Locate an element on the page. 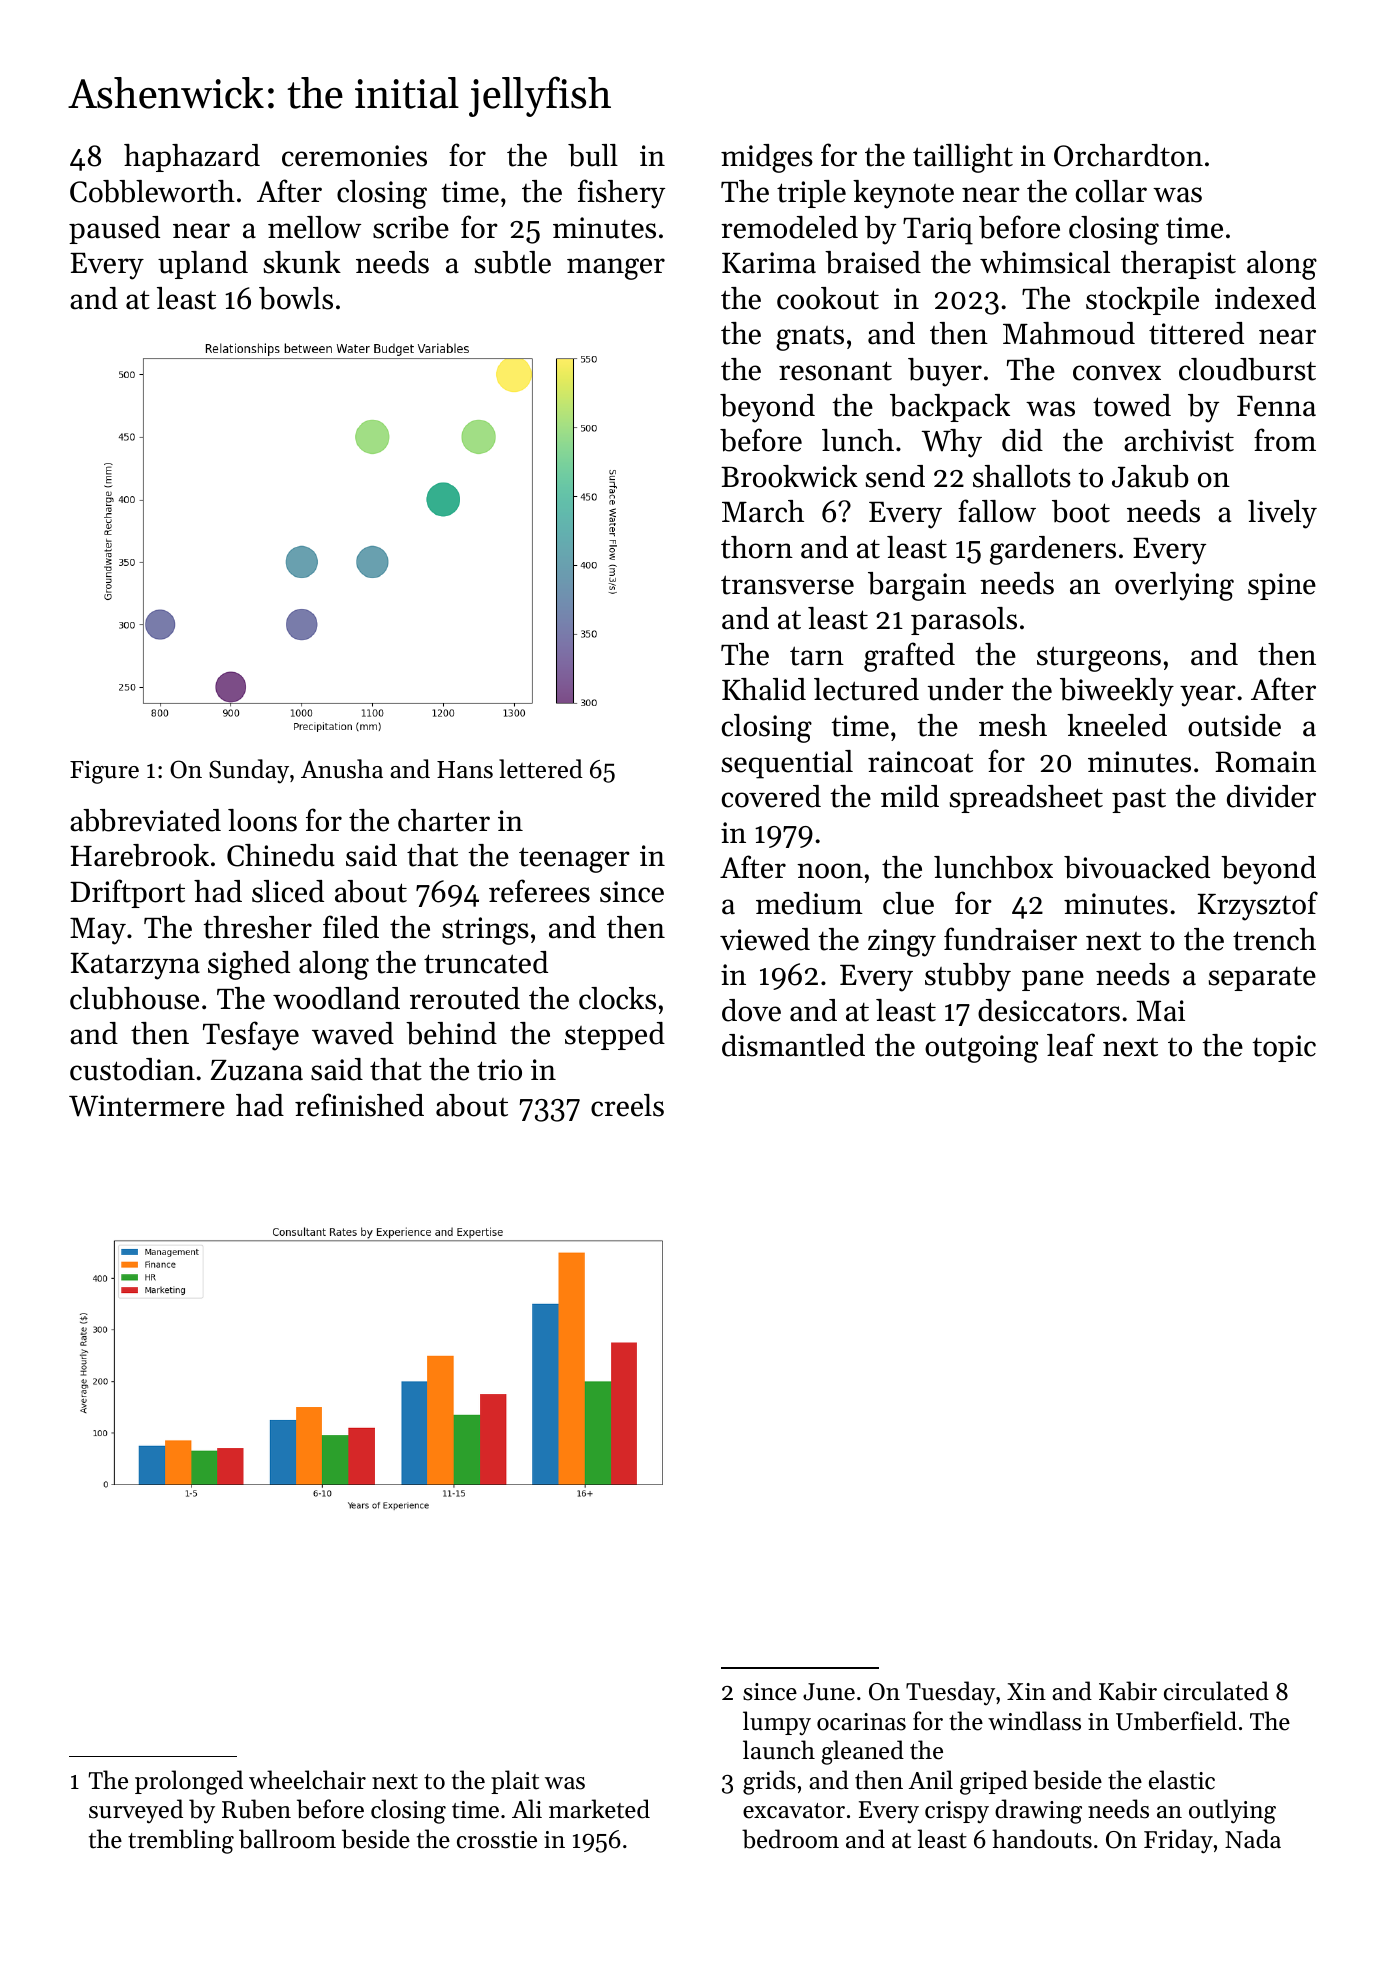 The width and height of the document is (1386, 1969). bedroom is located at coordinates (790, 1839).
